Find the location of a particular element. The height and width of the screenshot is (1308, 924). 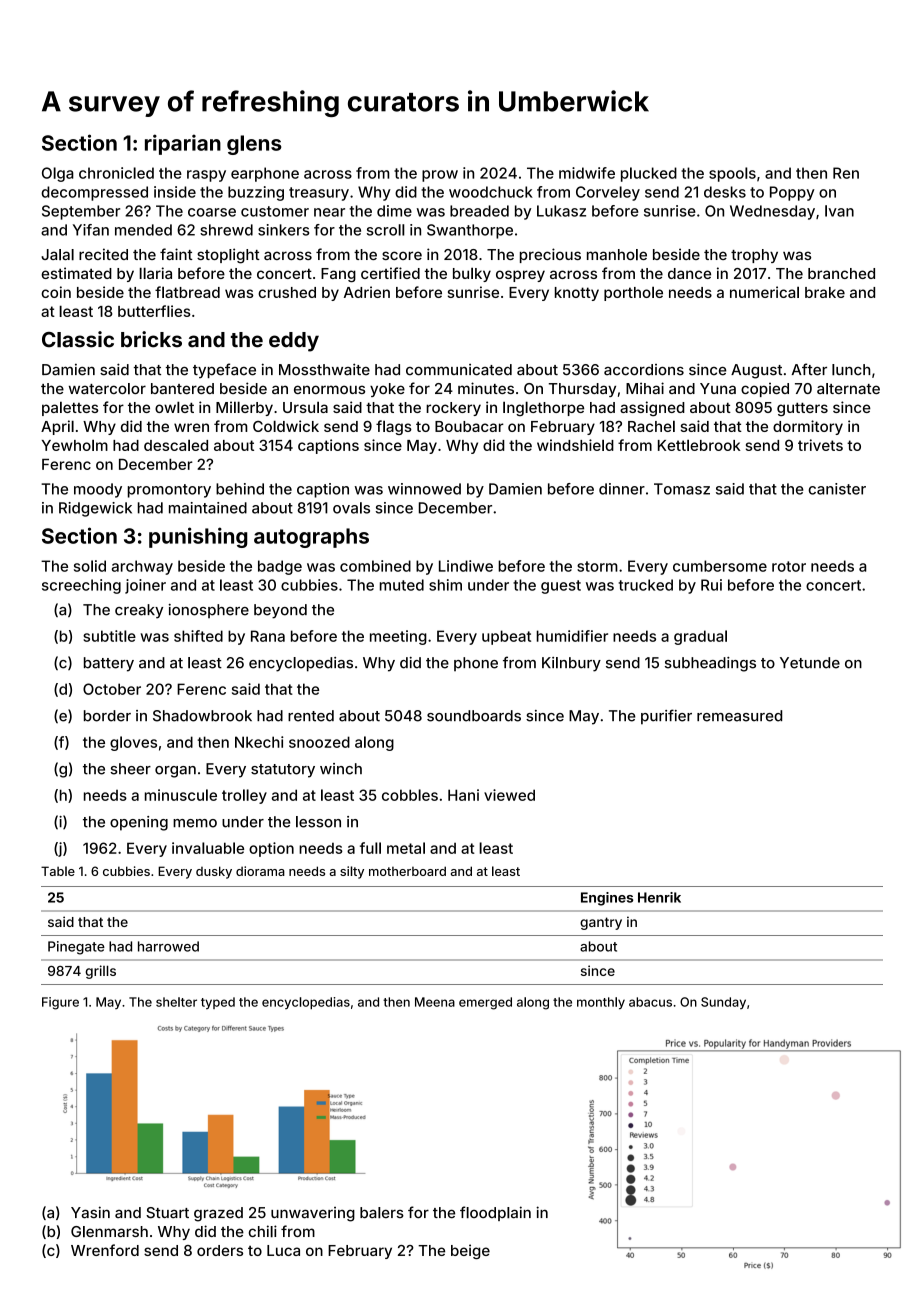

glens is located at coordinates (254, 145).
